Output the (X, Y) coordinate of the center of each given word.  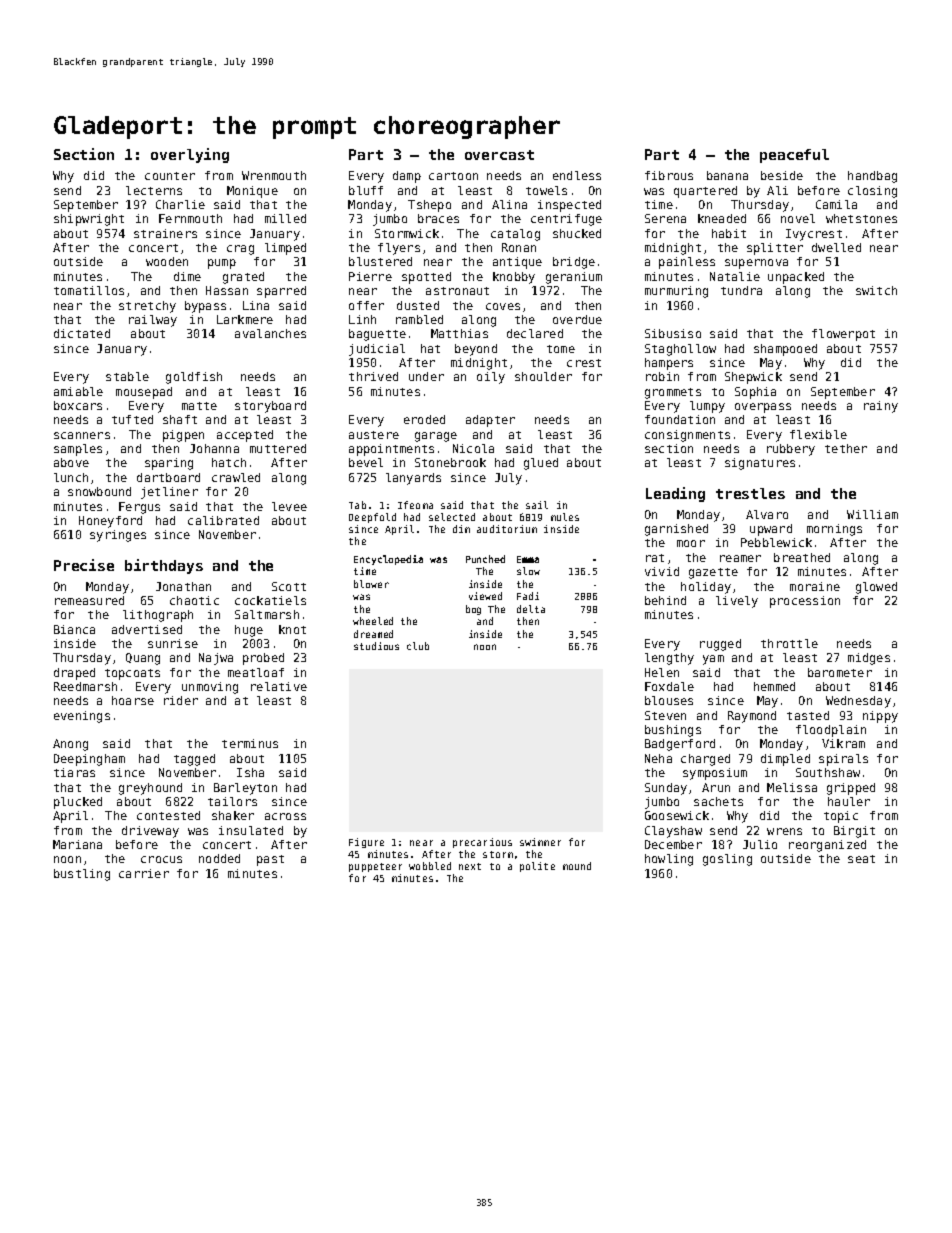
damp (407, 177)
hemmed (774, 686)
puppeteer (375, 867)
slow (528, 571)
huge (249, 631)
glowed (876, 588)
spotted (426, 278)
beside (782, 175)
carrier (144, 873)
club (418, 646)
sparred (281, 292)
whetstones (861, 218)
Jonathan (183, 586)
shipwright (89, 220)
